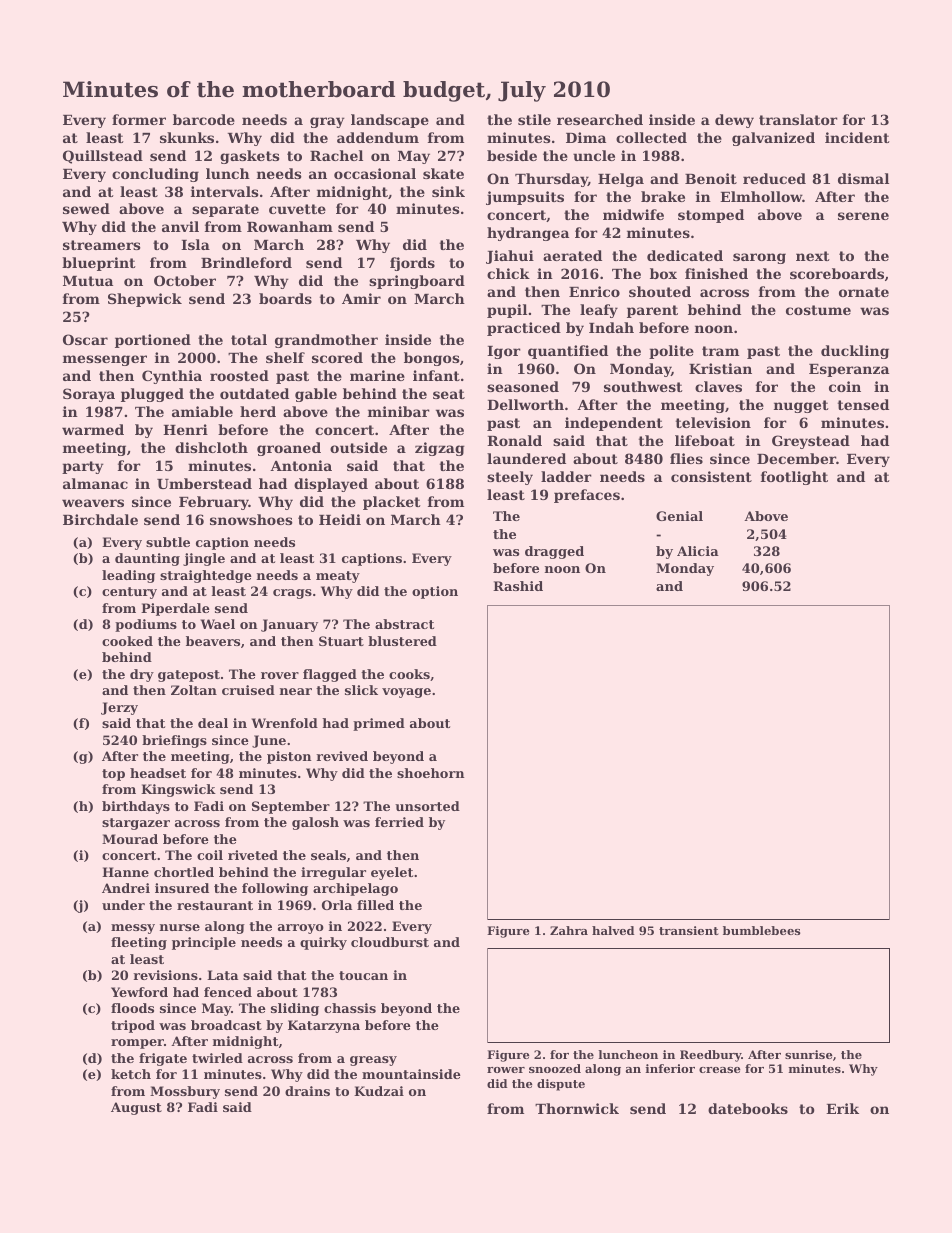  What do you see at coordinates (518, 586) in the screenshot?
I see `Rashid` at bounding box center [518, 586].
